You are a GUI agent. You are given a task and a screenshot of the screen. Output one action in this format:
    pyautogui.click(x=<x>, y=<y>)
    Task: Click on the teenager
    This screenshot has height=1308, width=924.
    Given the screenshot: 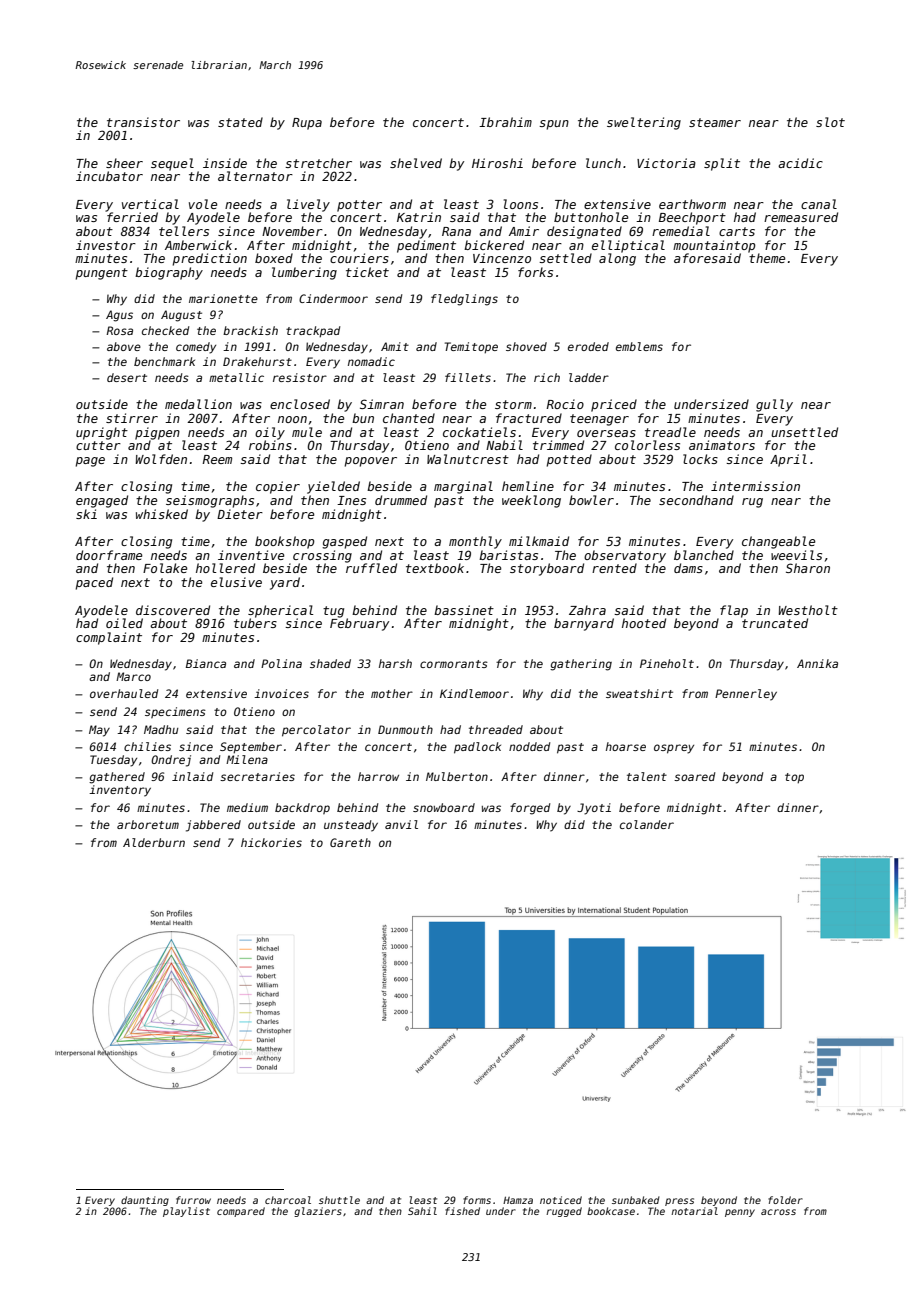 What is the action you would take?
    pyautogui.click(x=599, y=420)
